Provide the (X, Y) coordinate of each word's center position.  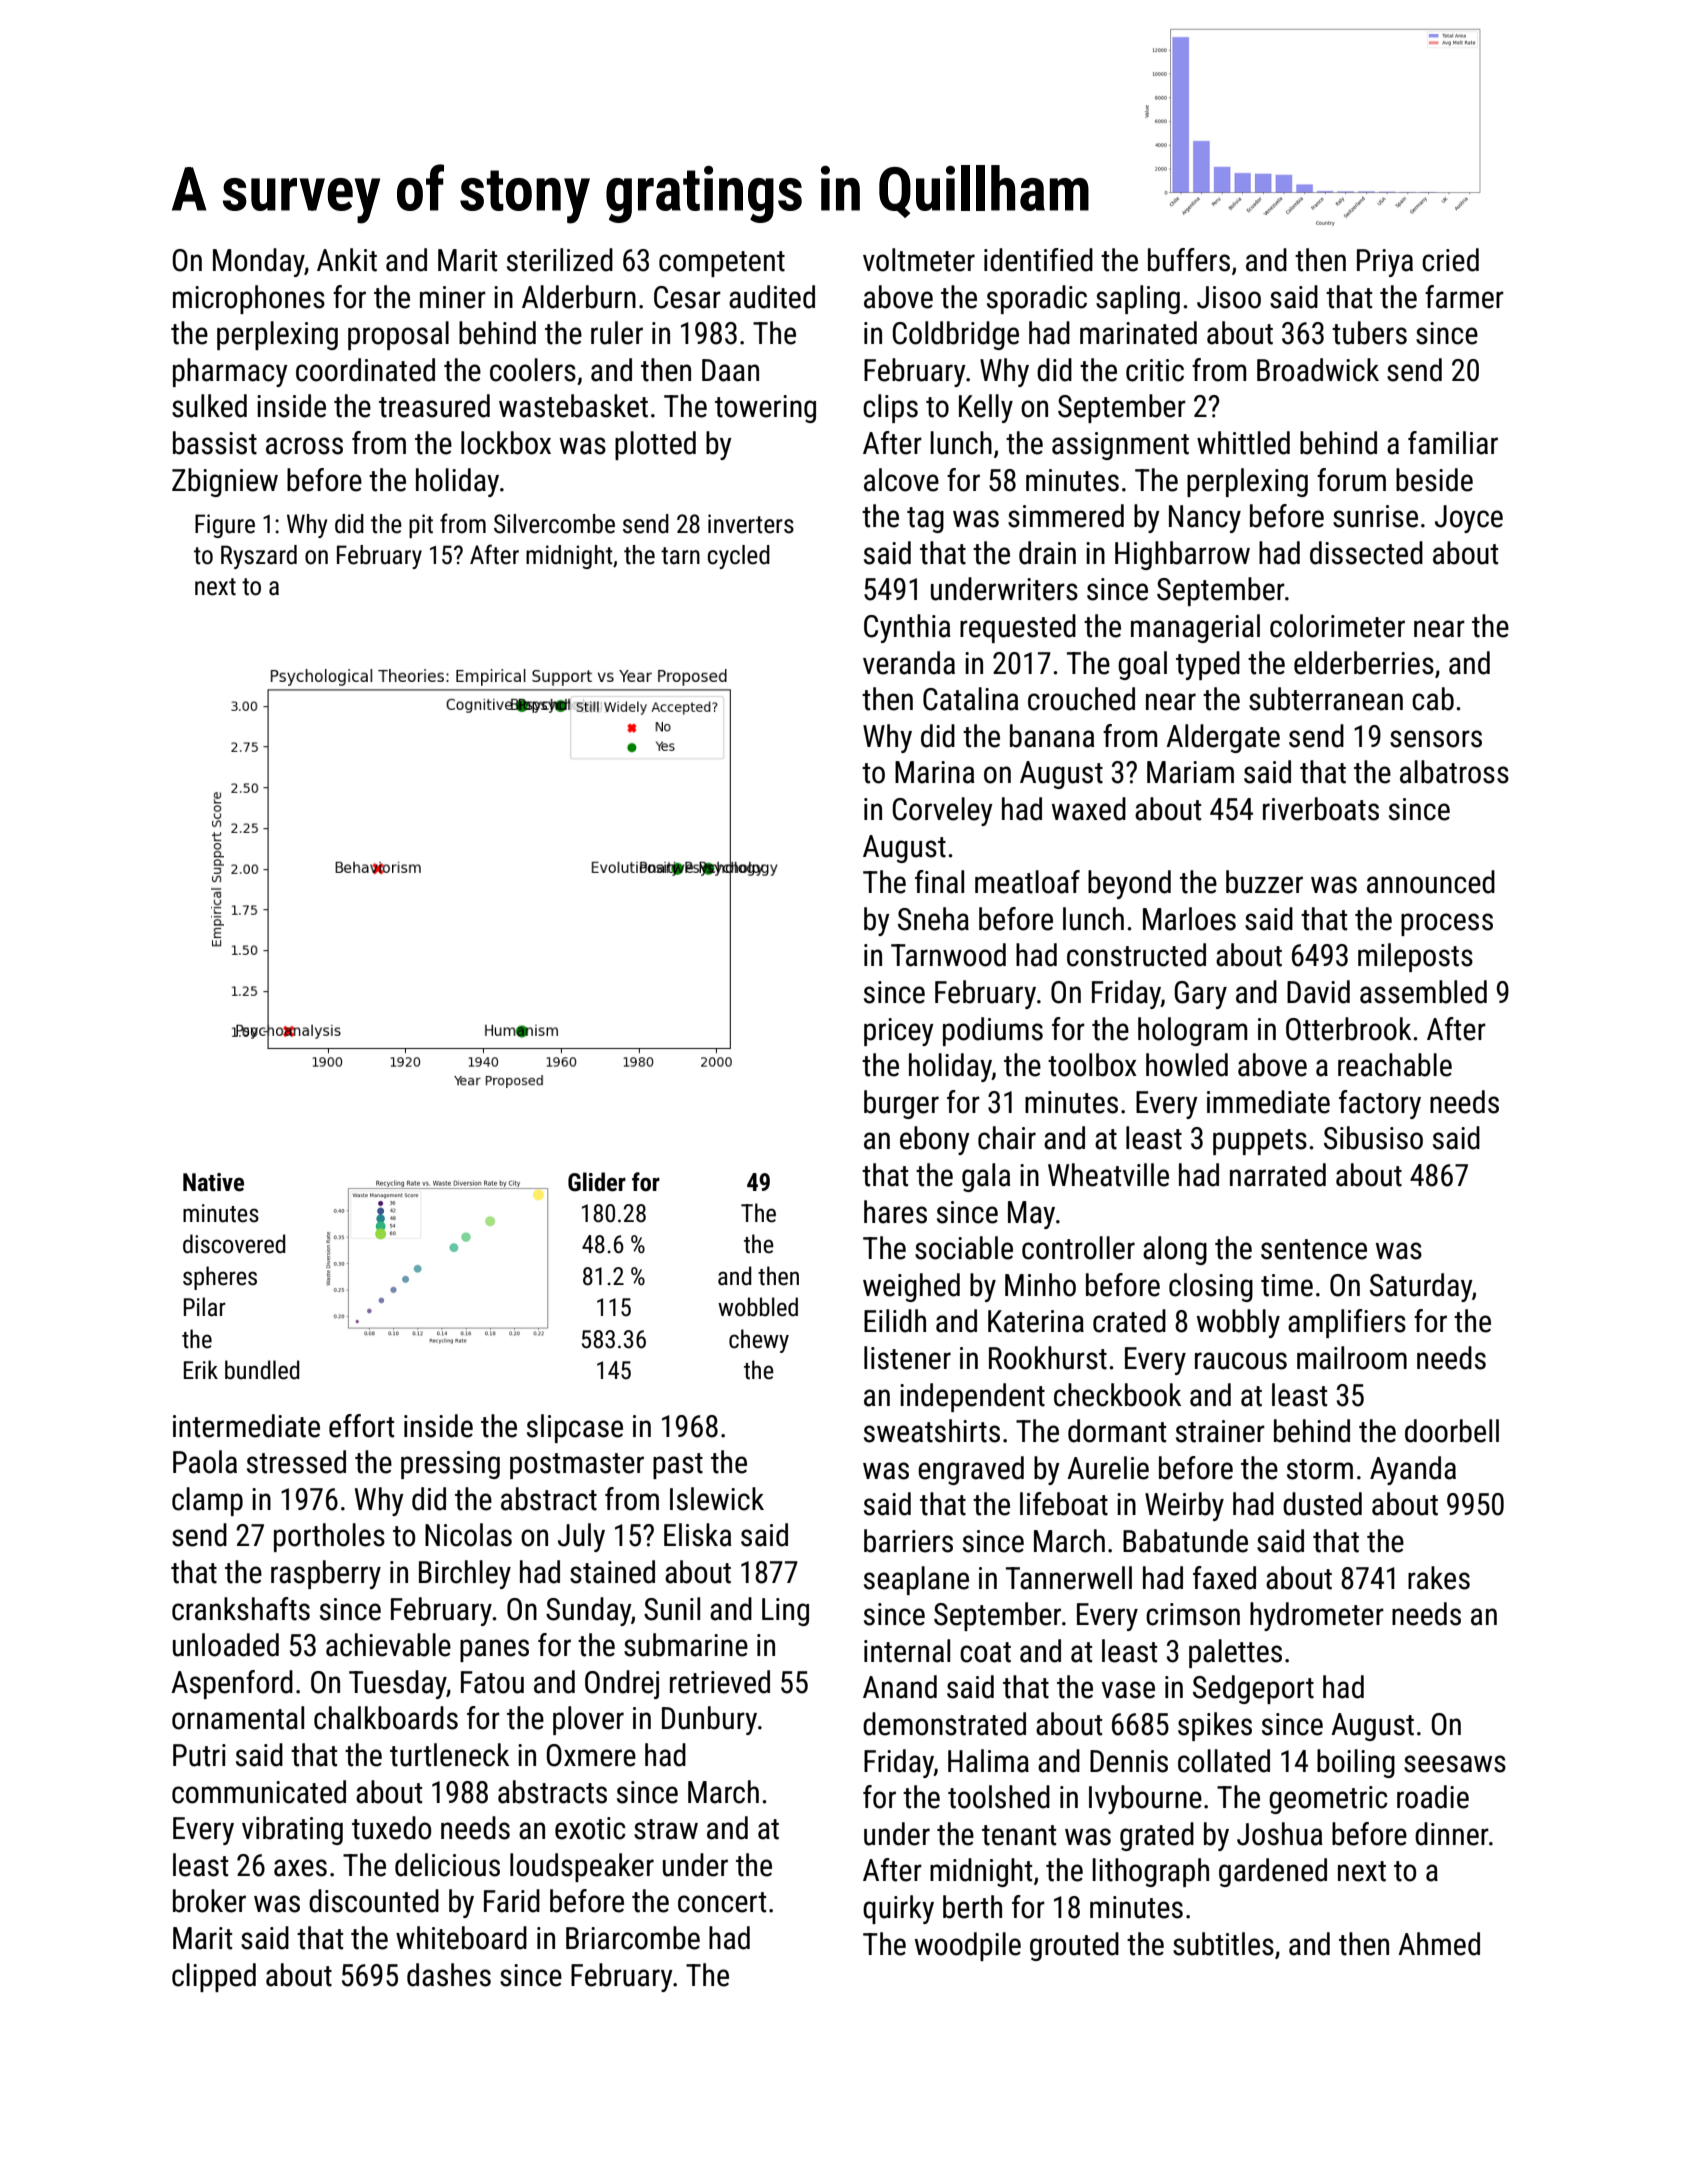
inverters (751, 524)
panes (494, 1650)
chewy (759, 1341)
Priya (1385, 263)
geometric (1328, 1800)
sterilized (560, 260)
